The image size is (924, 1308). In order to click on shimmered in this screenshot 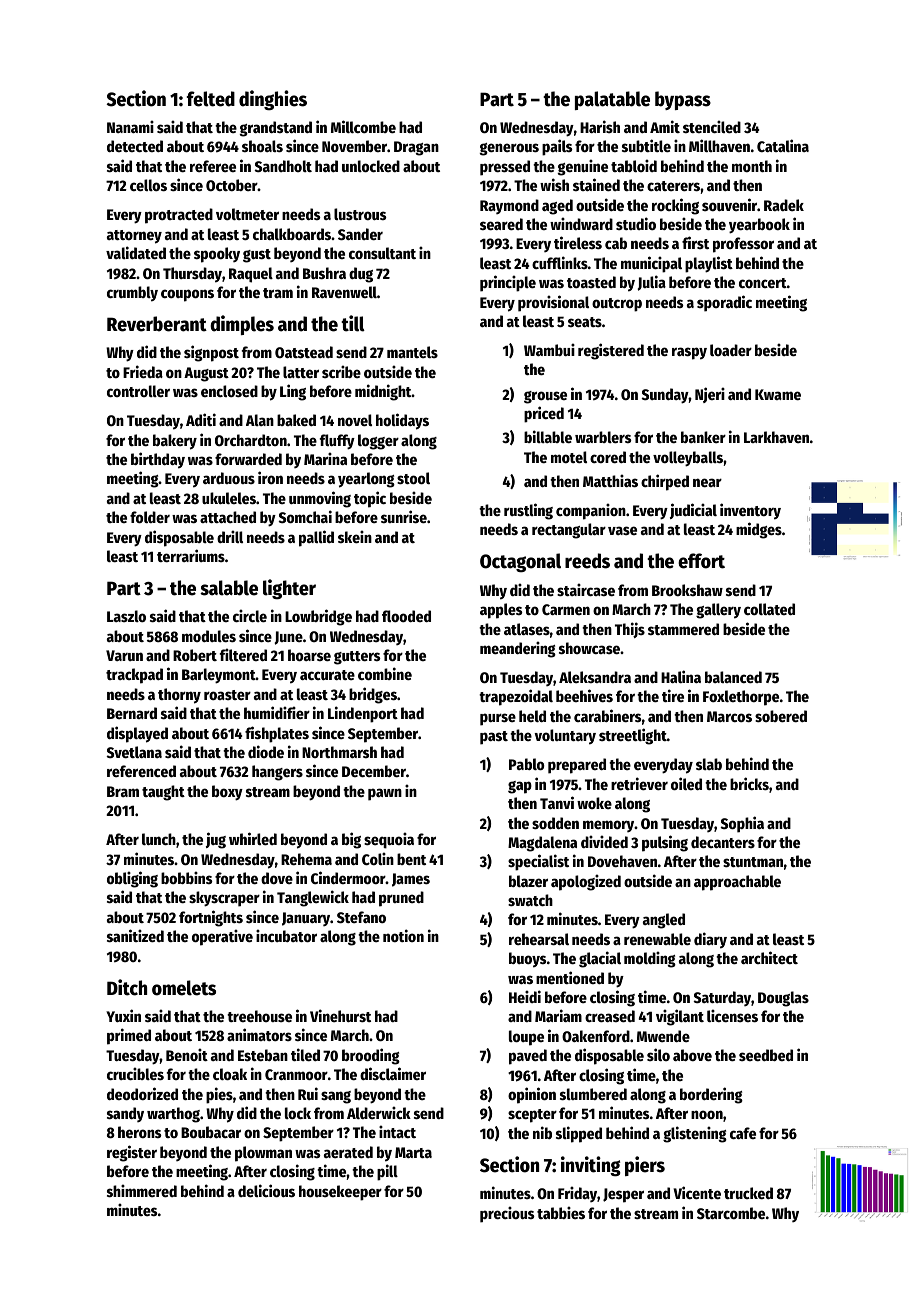, I will do `click(142, 1190)`.
